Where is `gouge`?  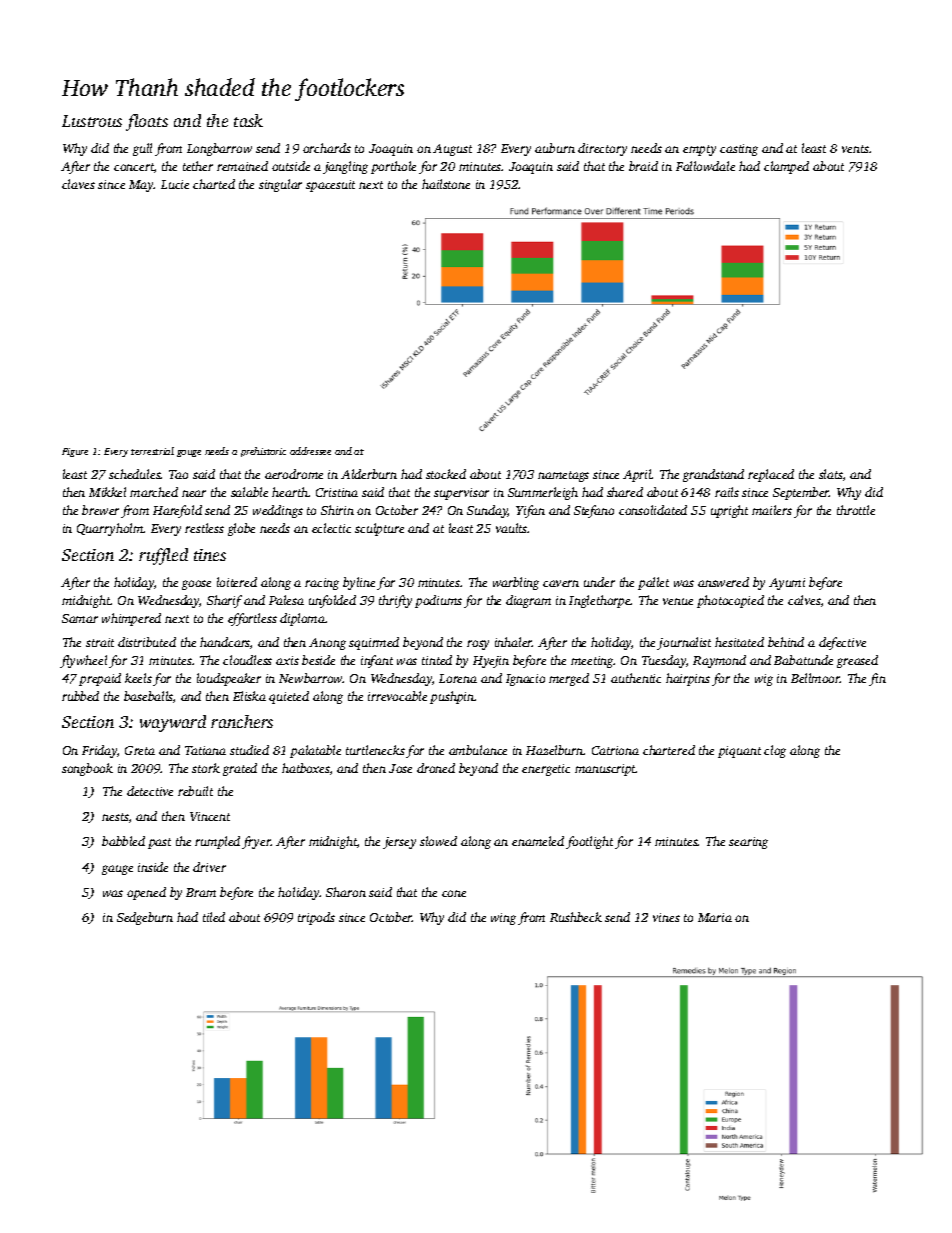
gouge is located at coordinates (189, 453).
